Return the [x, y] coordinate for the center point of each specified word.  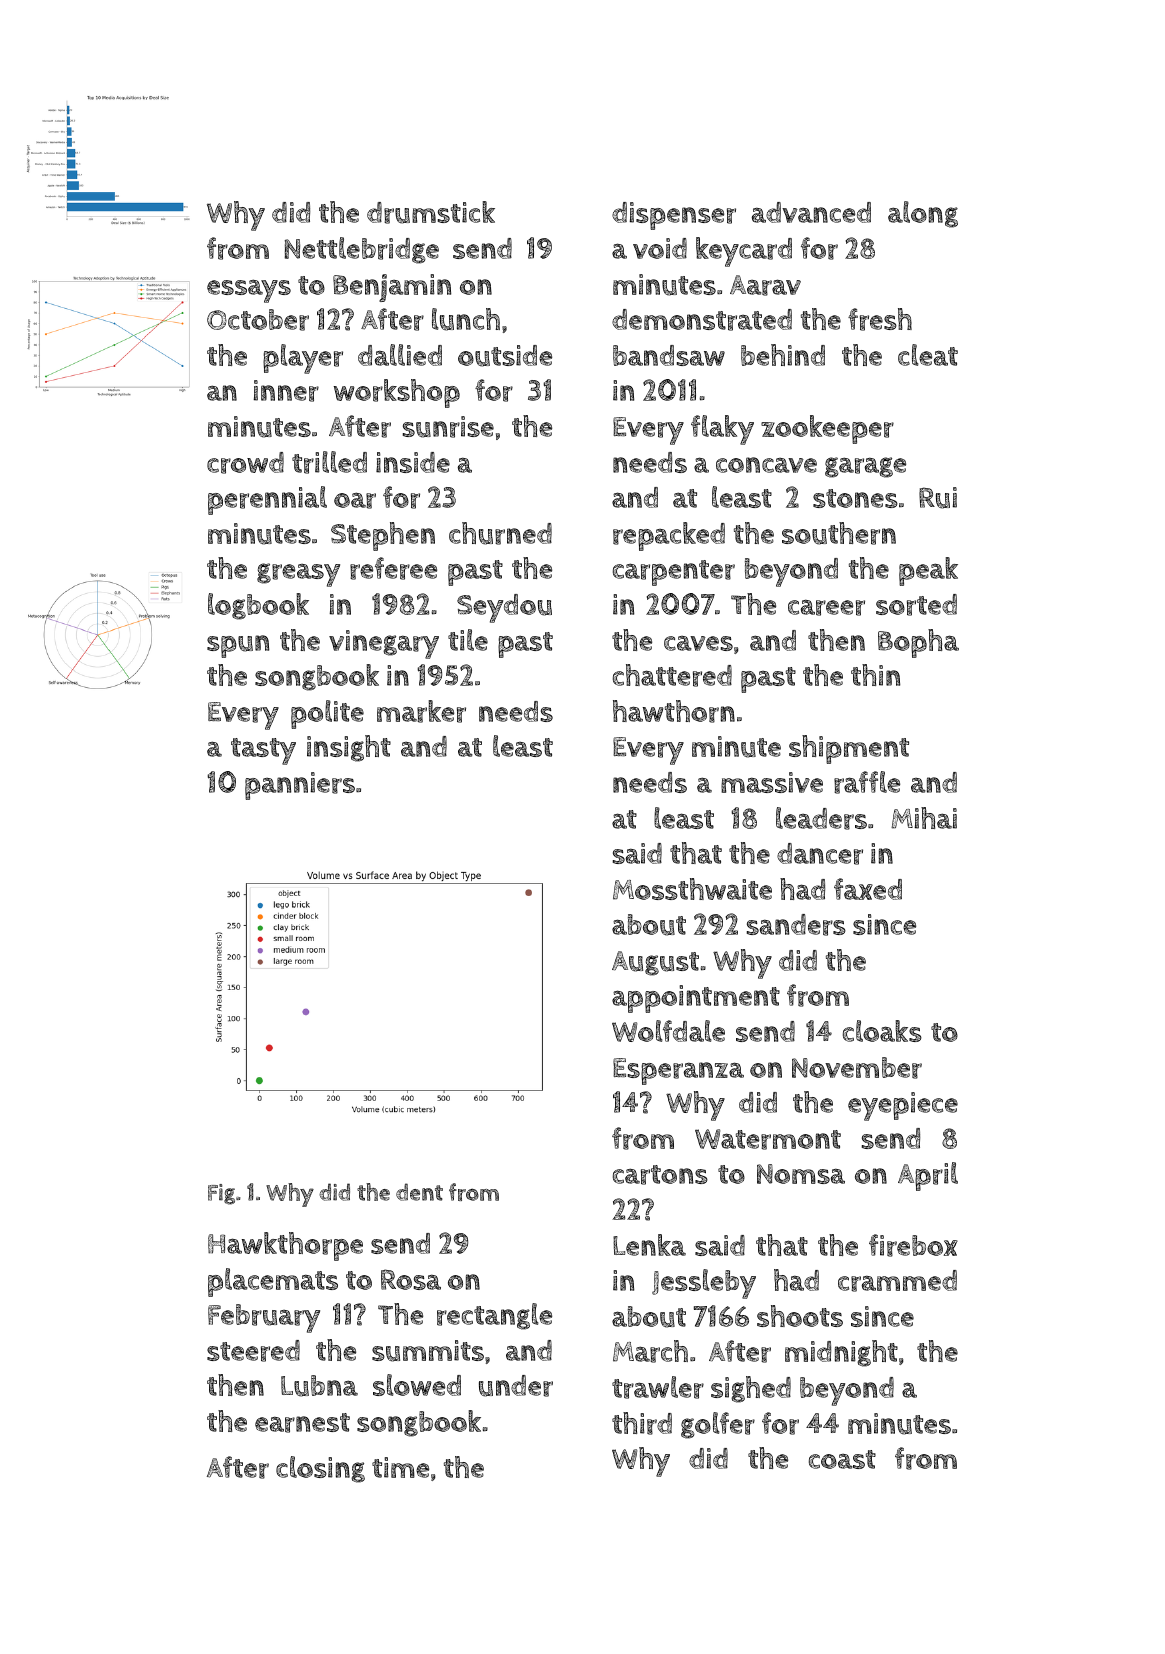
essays [249, 291]
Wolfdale [668, 1031]
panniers [300, 786]
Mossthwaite [692, 889]
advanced [811, 212]
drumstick [431, 212]
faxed [868, 889]
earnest [302, 1423]
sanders [796, 925]
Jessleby [704, 1284]
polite [327, 714]
